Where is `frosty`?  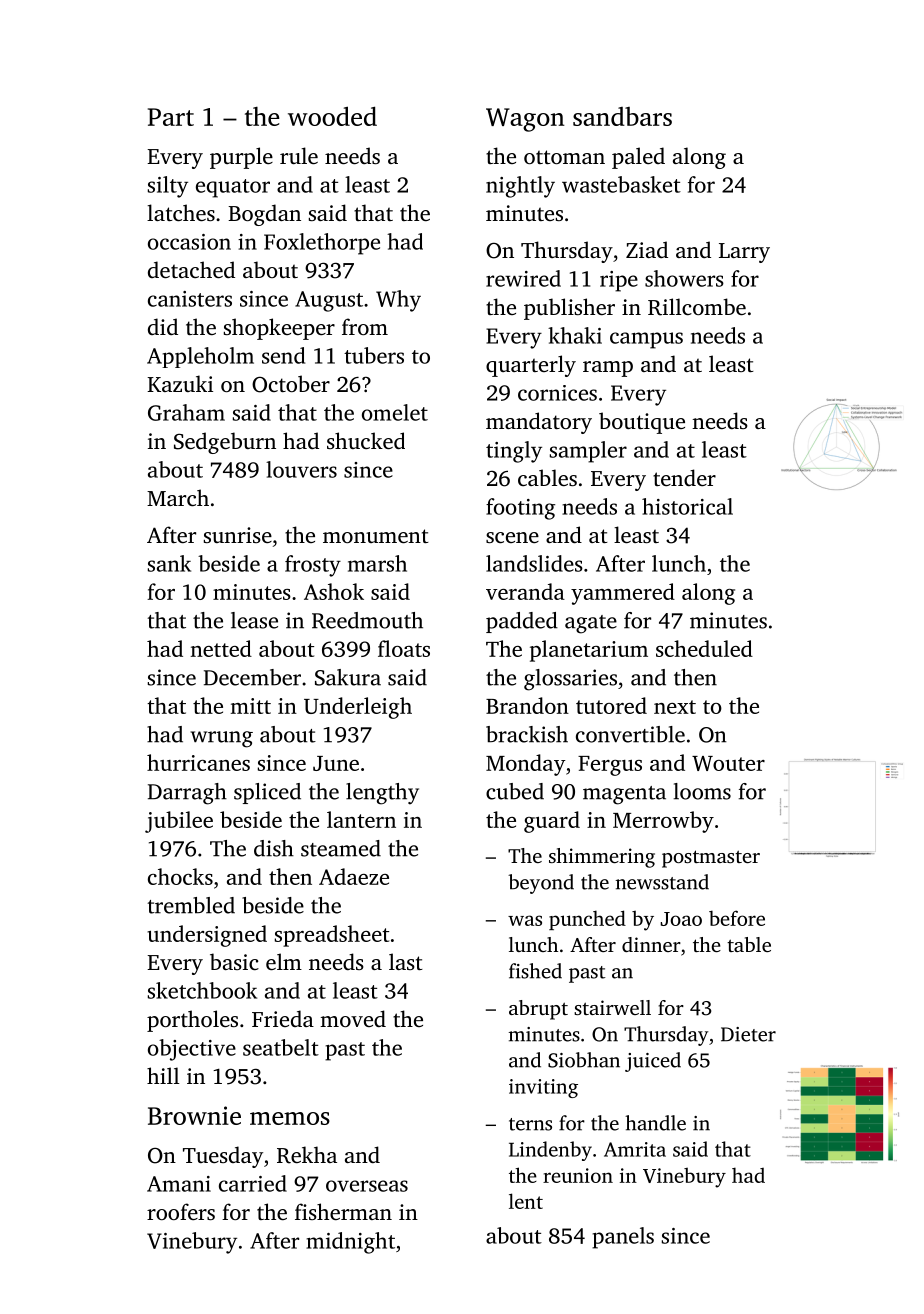 frosty is located at coordinates (313, 566).
